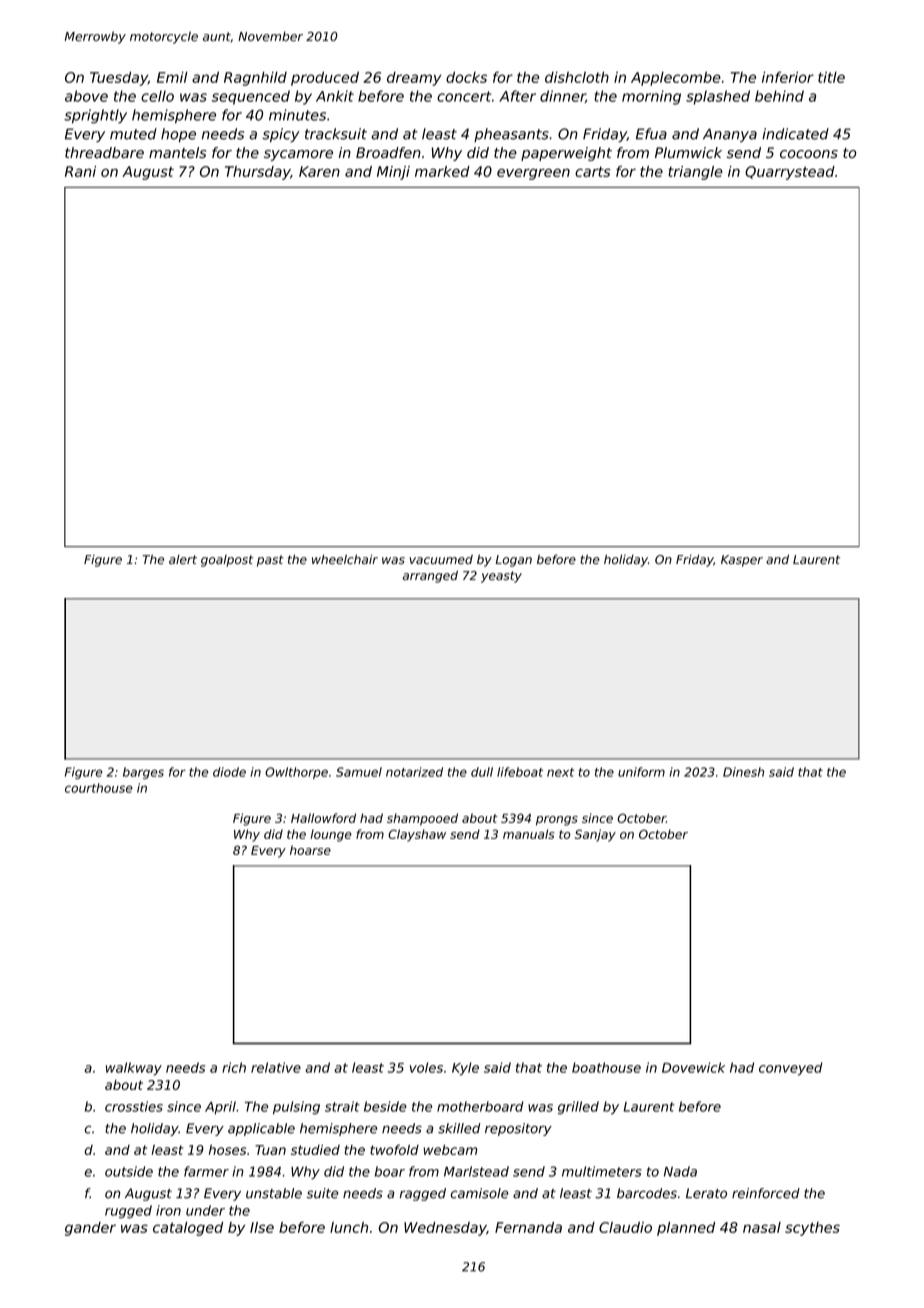 This page has width=924, height=1308. I want to click on Thursday, so click(257, 173).
